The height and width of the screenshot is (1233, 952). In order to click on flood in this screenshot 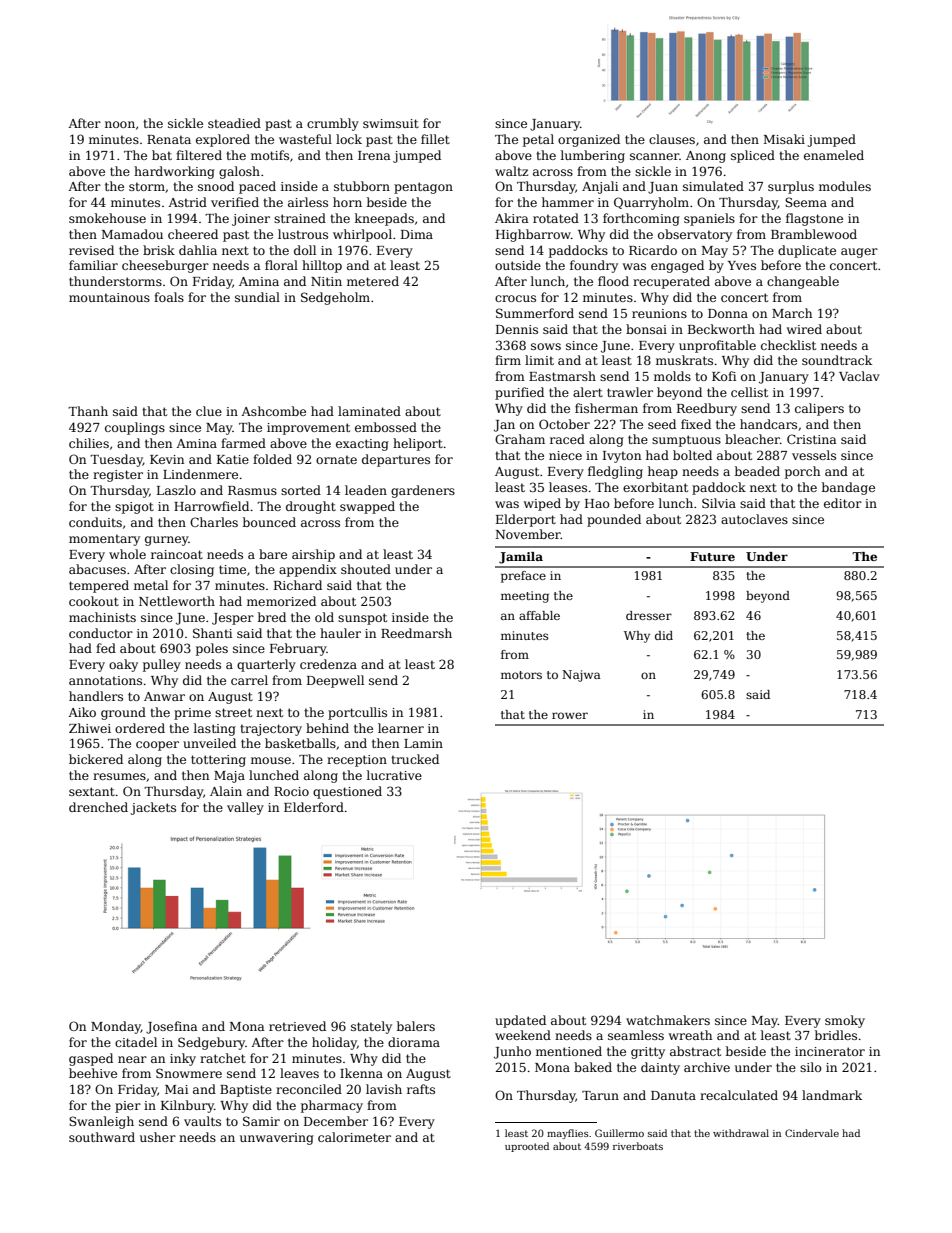, I will do `click(613, 281)`.
